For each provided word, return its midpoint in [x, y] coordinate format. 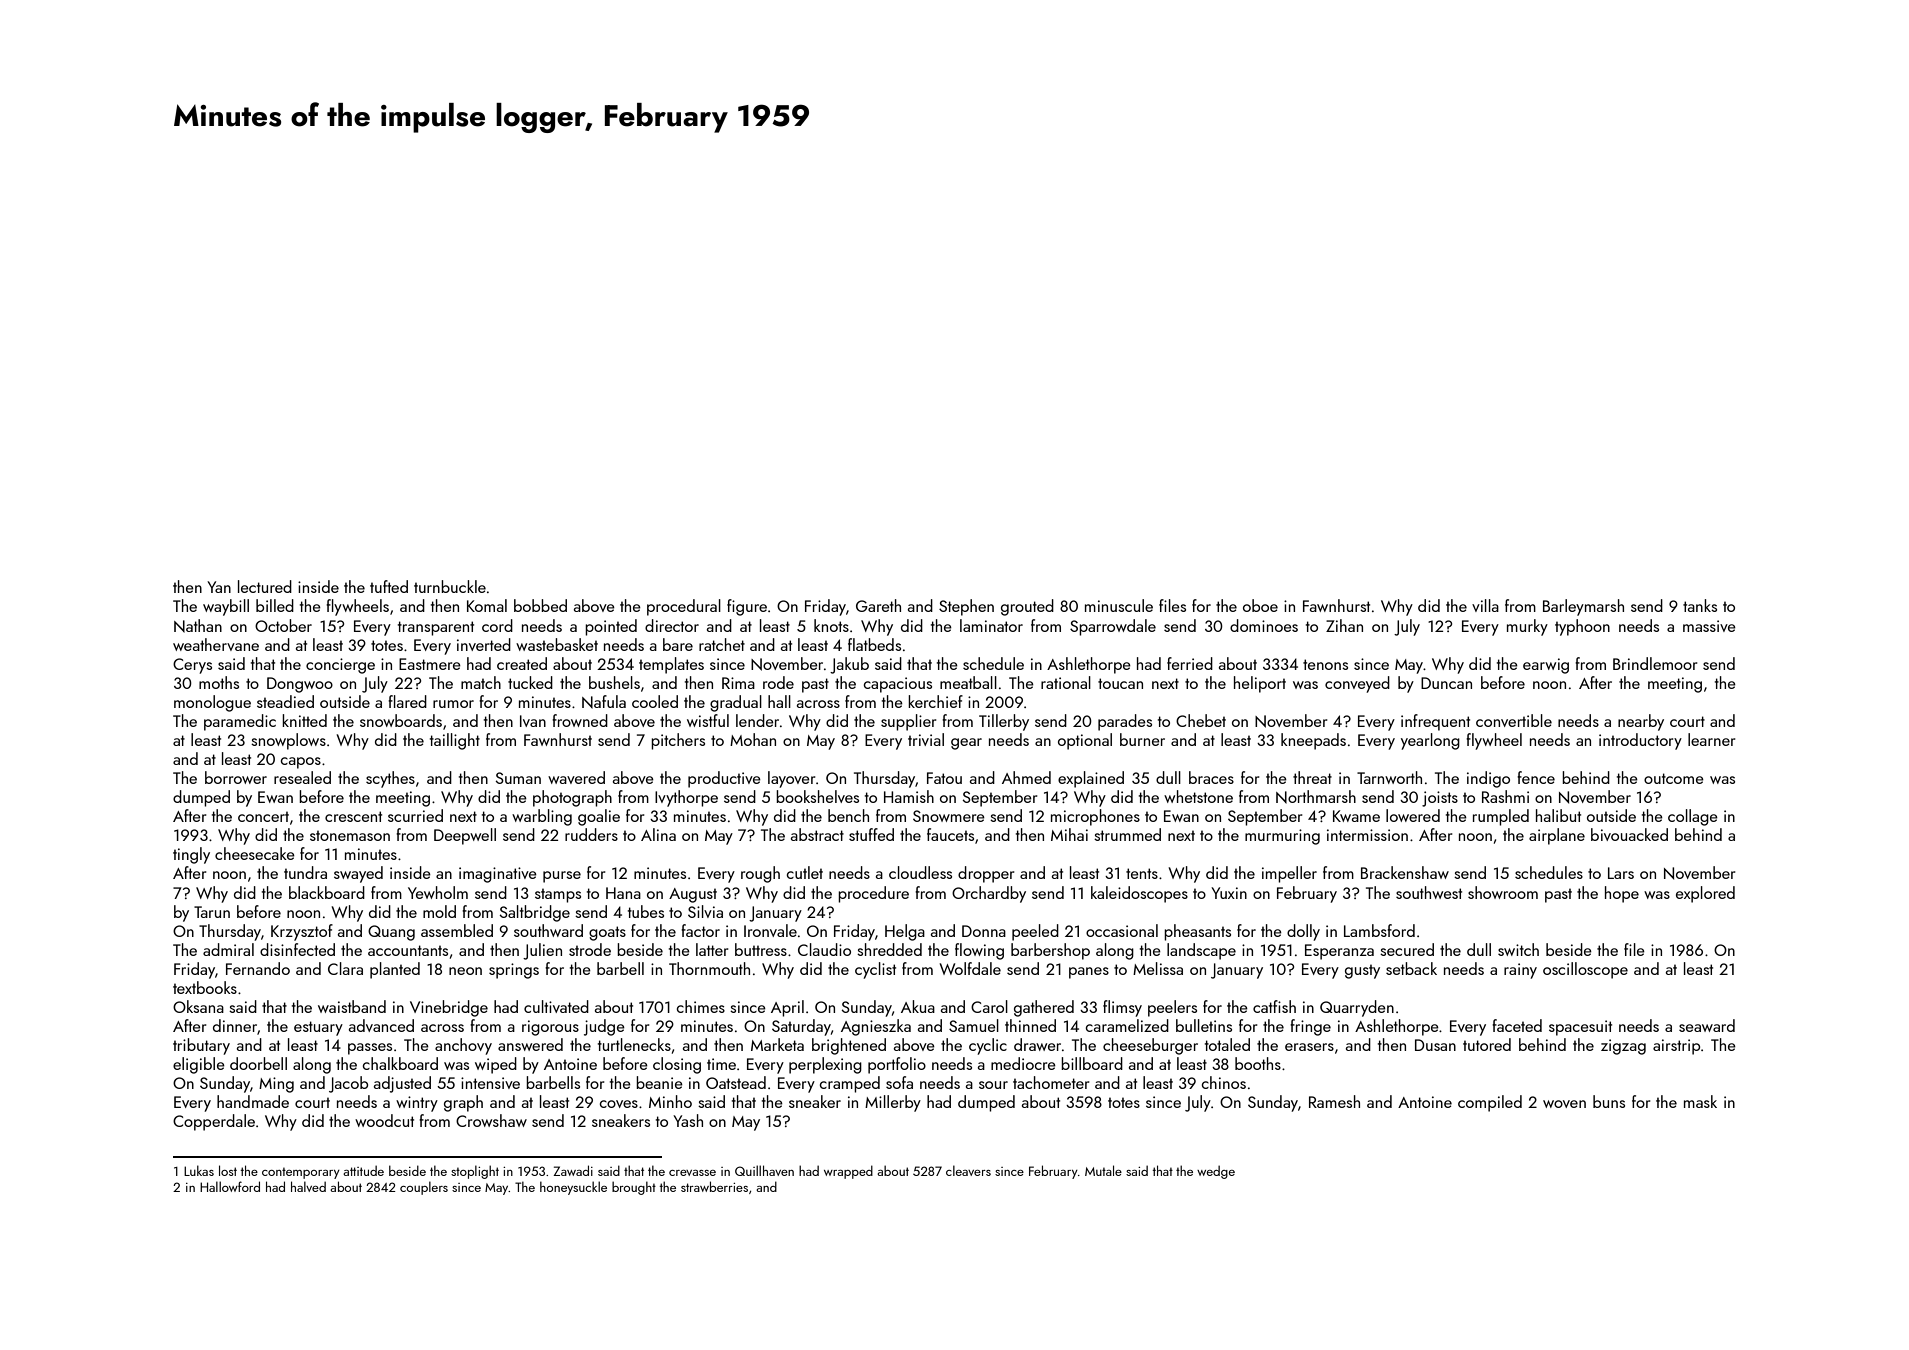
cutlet [805, 872]
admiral [228, 949]
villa [1485, 605]
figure [747, 607]
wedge [1216, 1172]
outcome [1674, 778]
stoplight [475, 1172]
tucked [530, 682]
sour [993, 1085]
